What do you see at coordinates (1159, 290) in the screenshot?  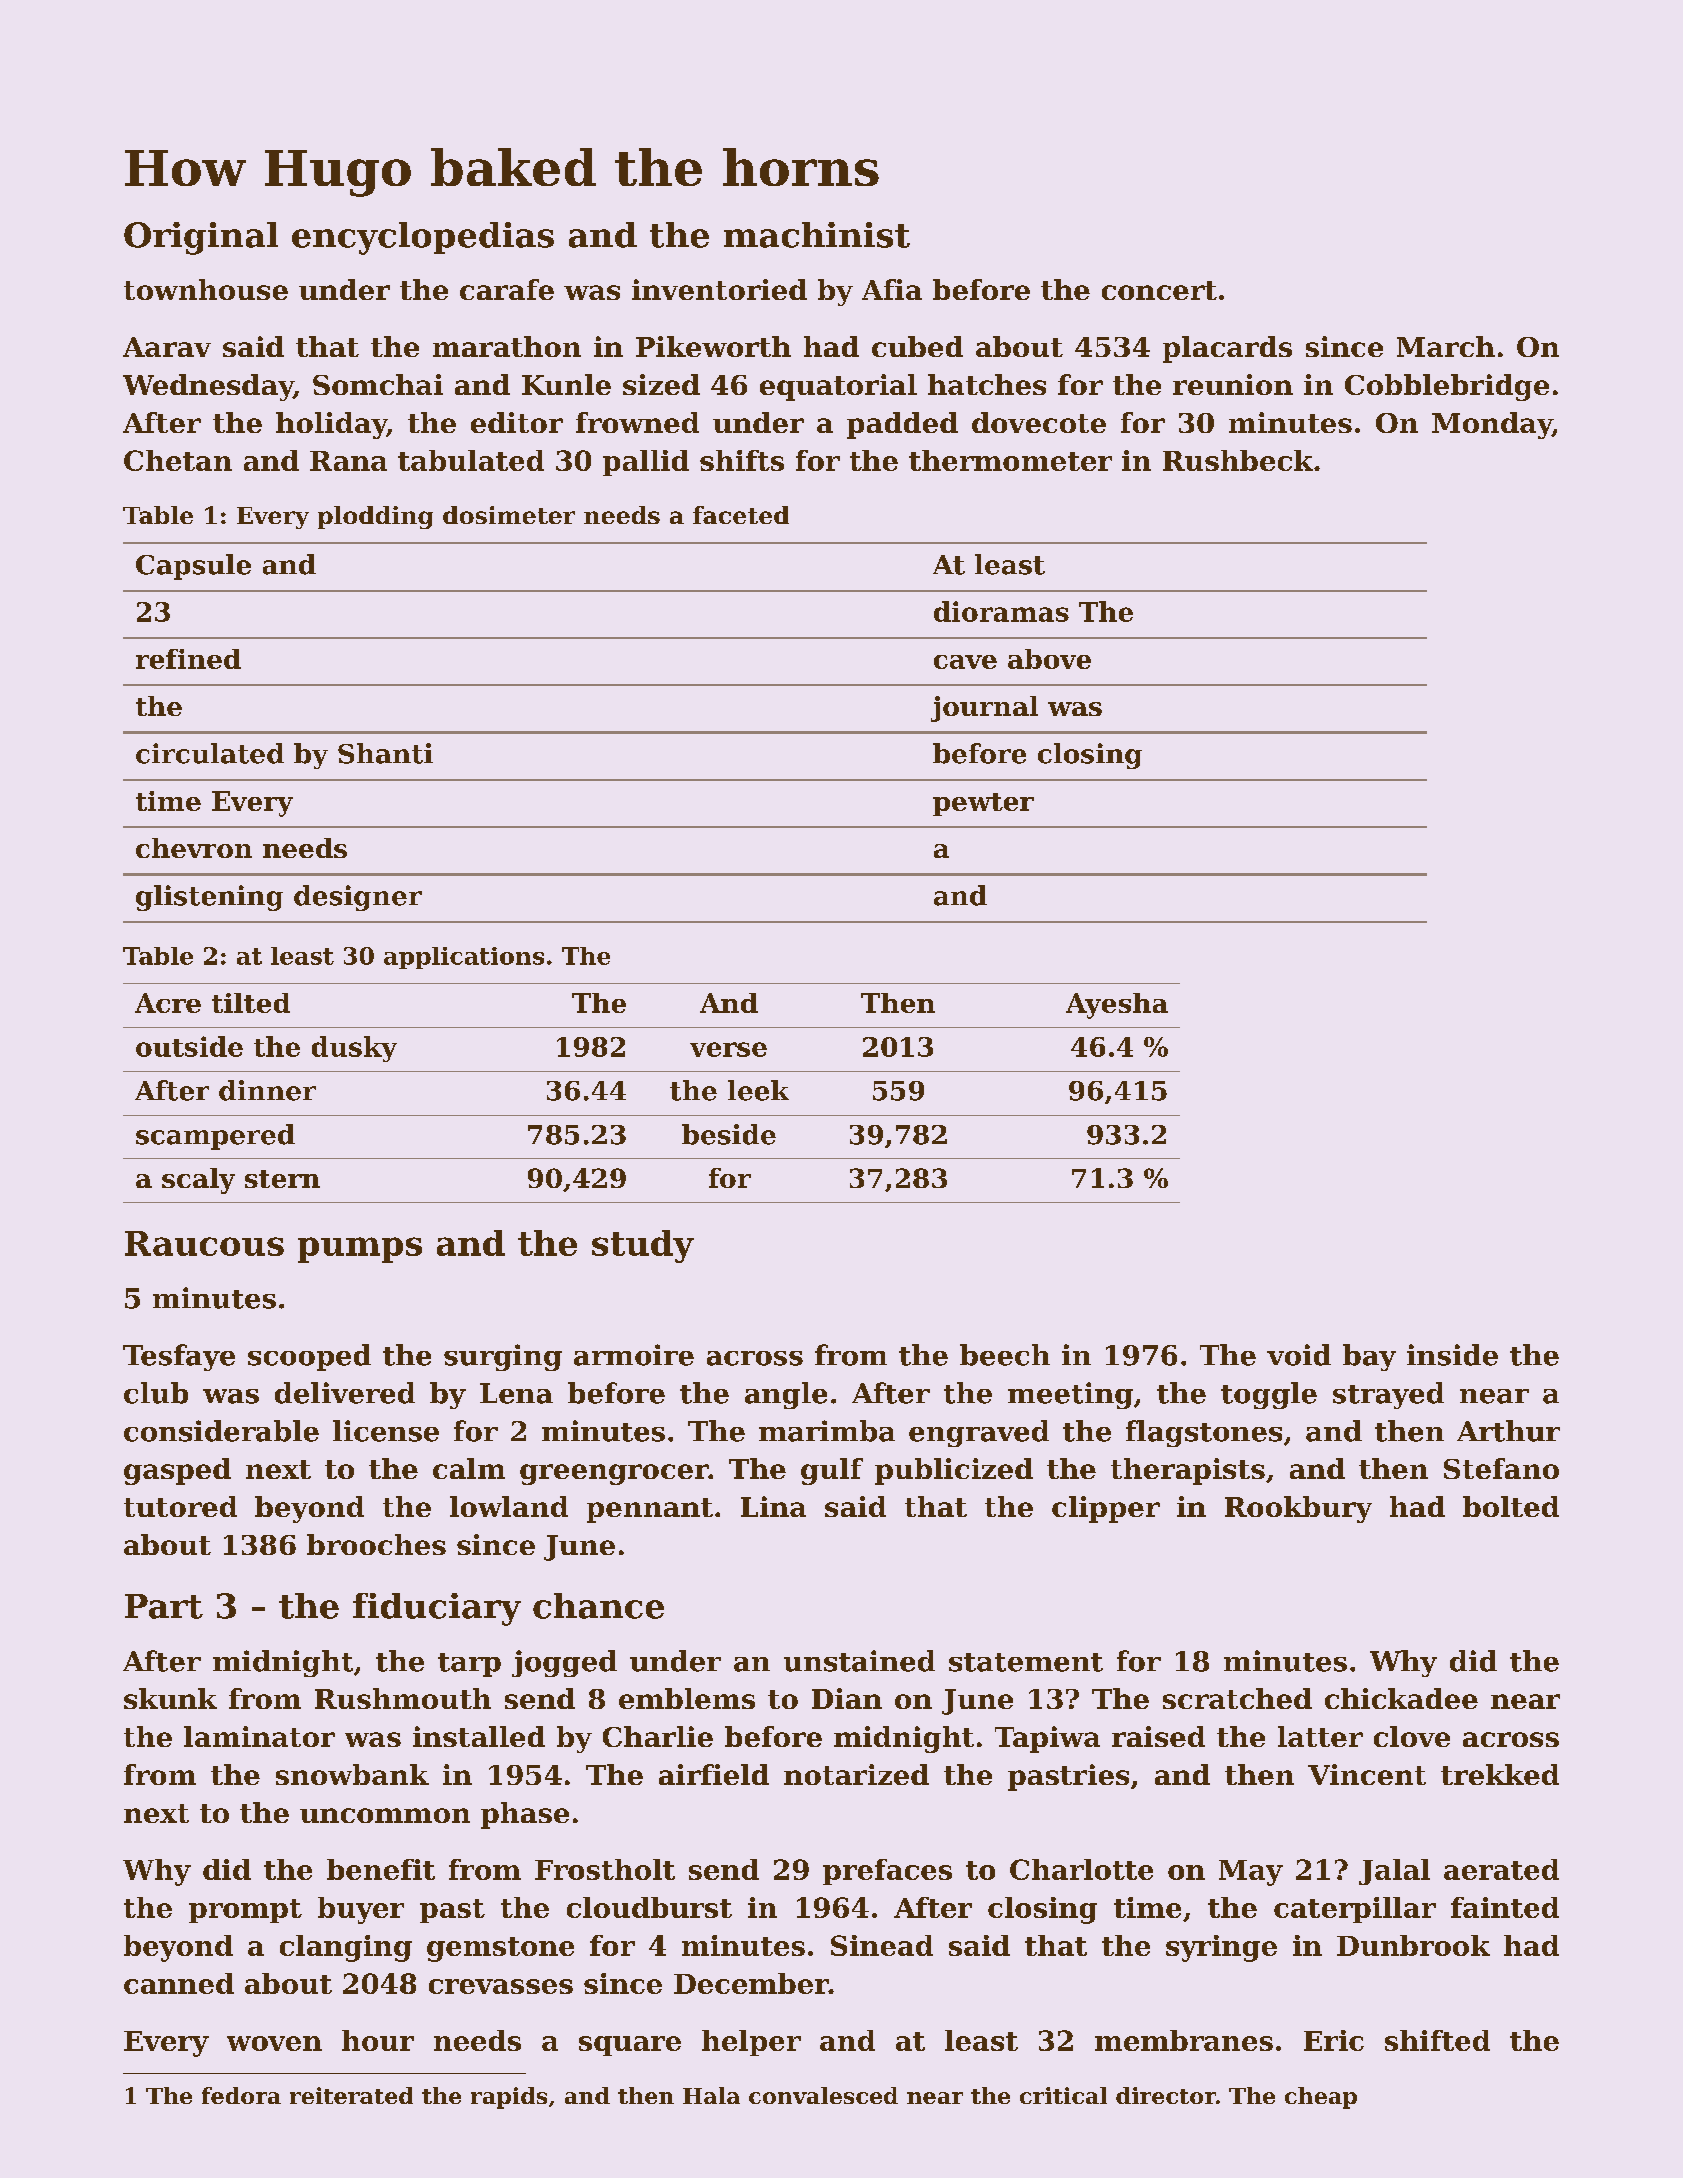 I see `concert` at bounding box center [1159, 290].
